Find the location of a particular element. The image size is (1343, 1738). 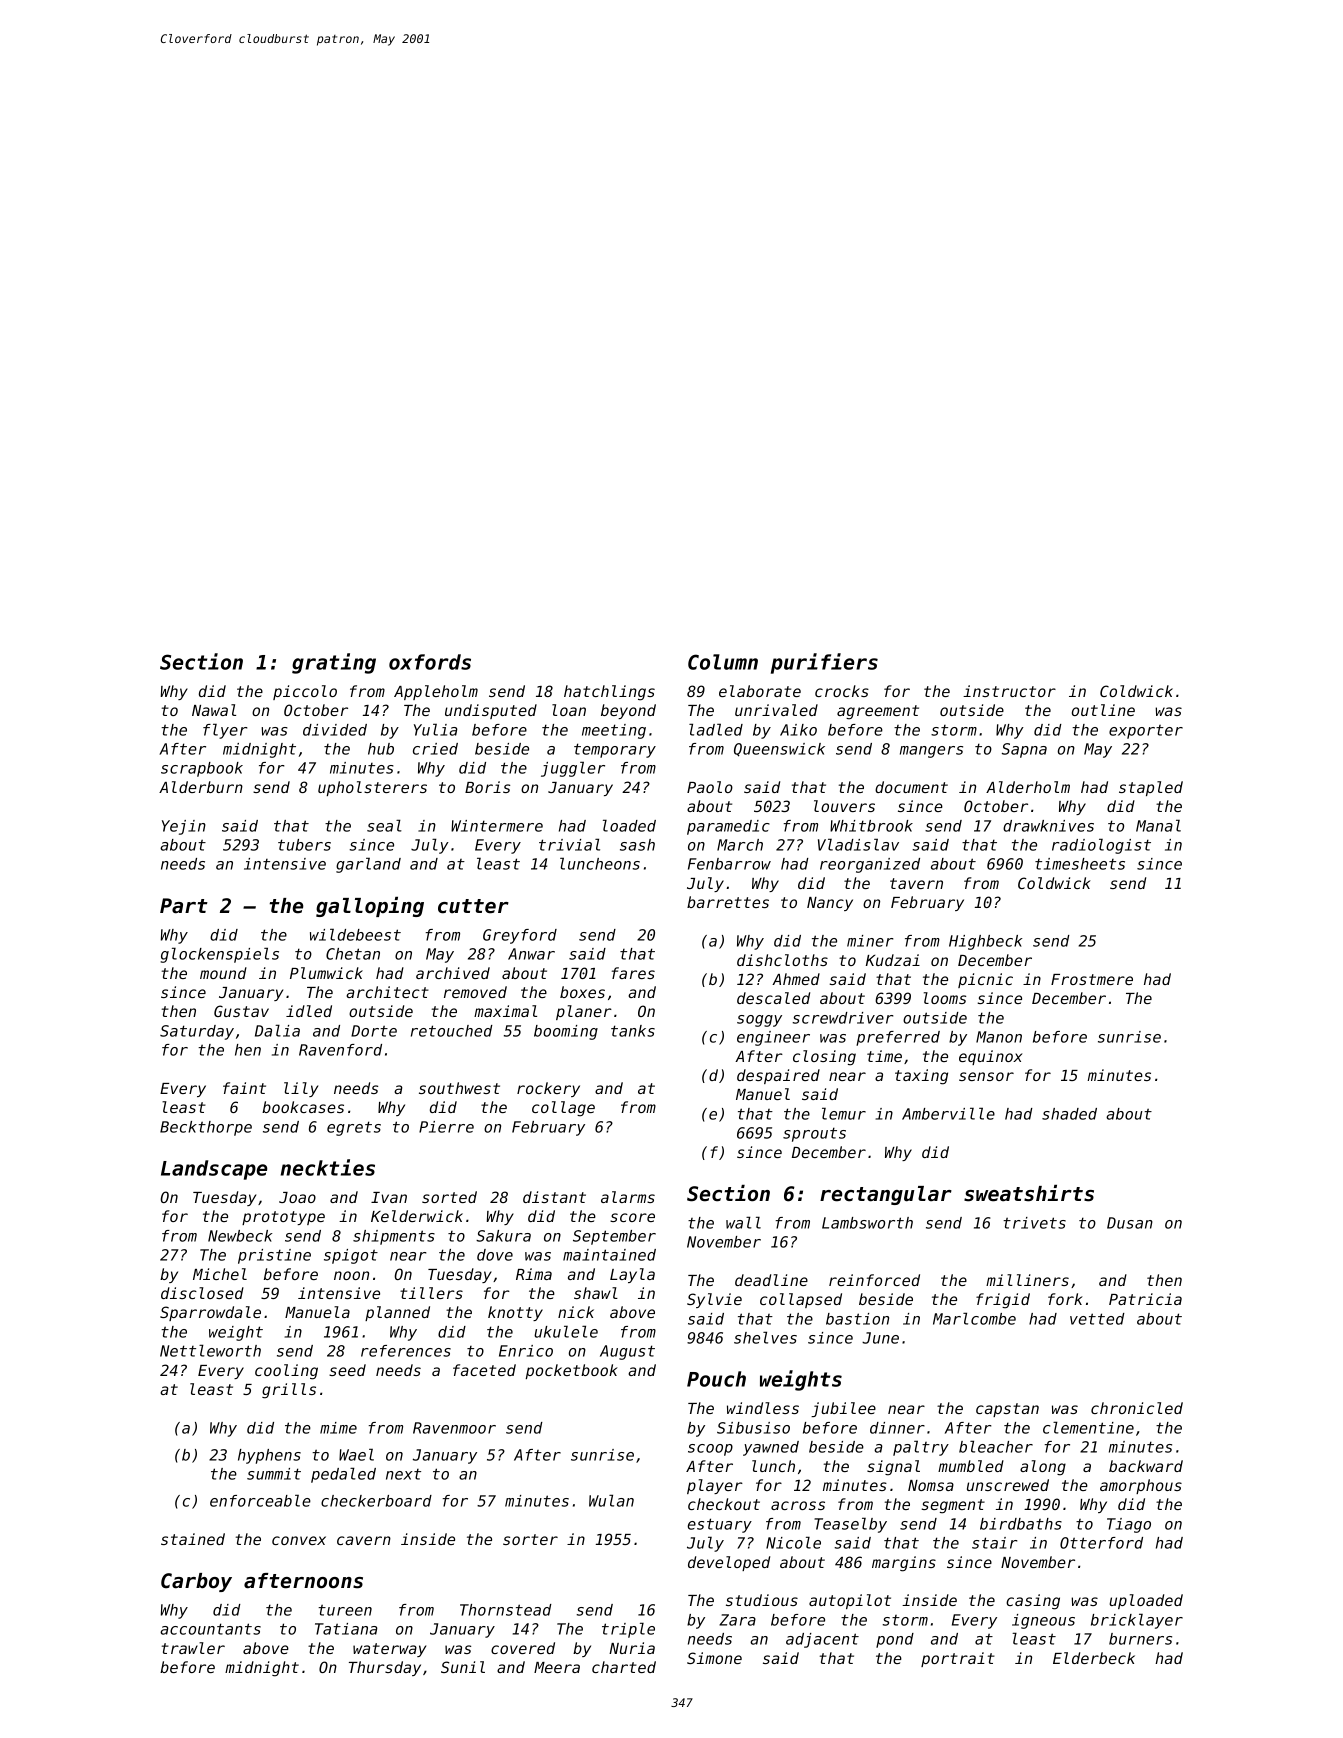

drawknives is located at coordinates (1048, 826).
